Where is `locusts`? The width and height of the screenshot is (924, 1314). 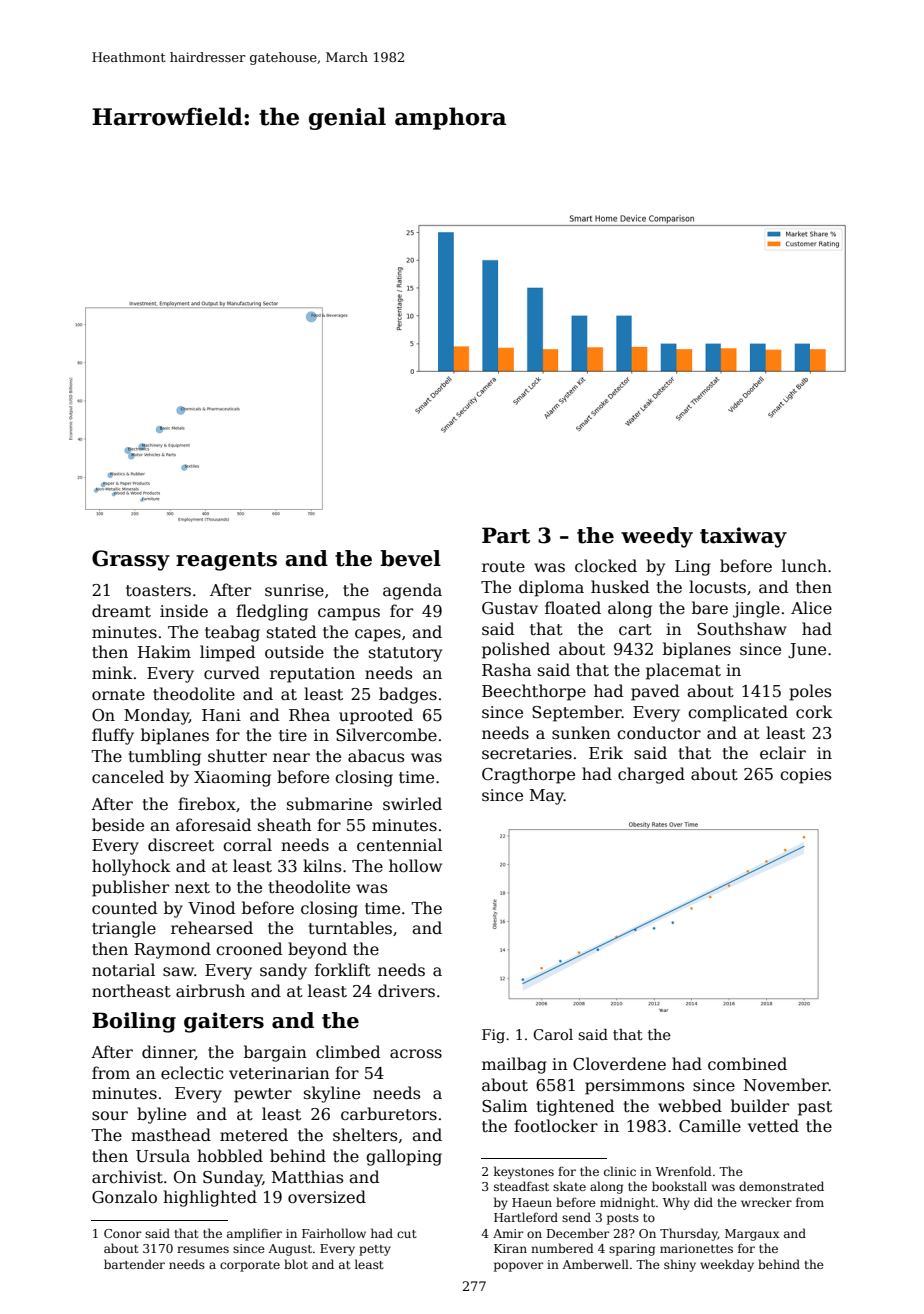 locusts is located at coordinates (717, 587).
